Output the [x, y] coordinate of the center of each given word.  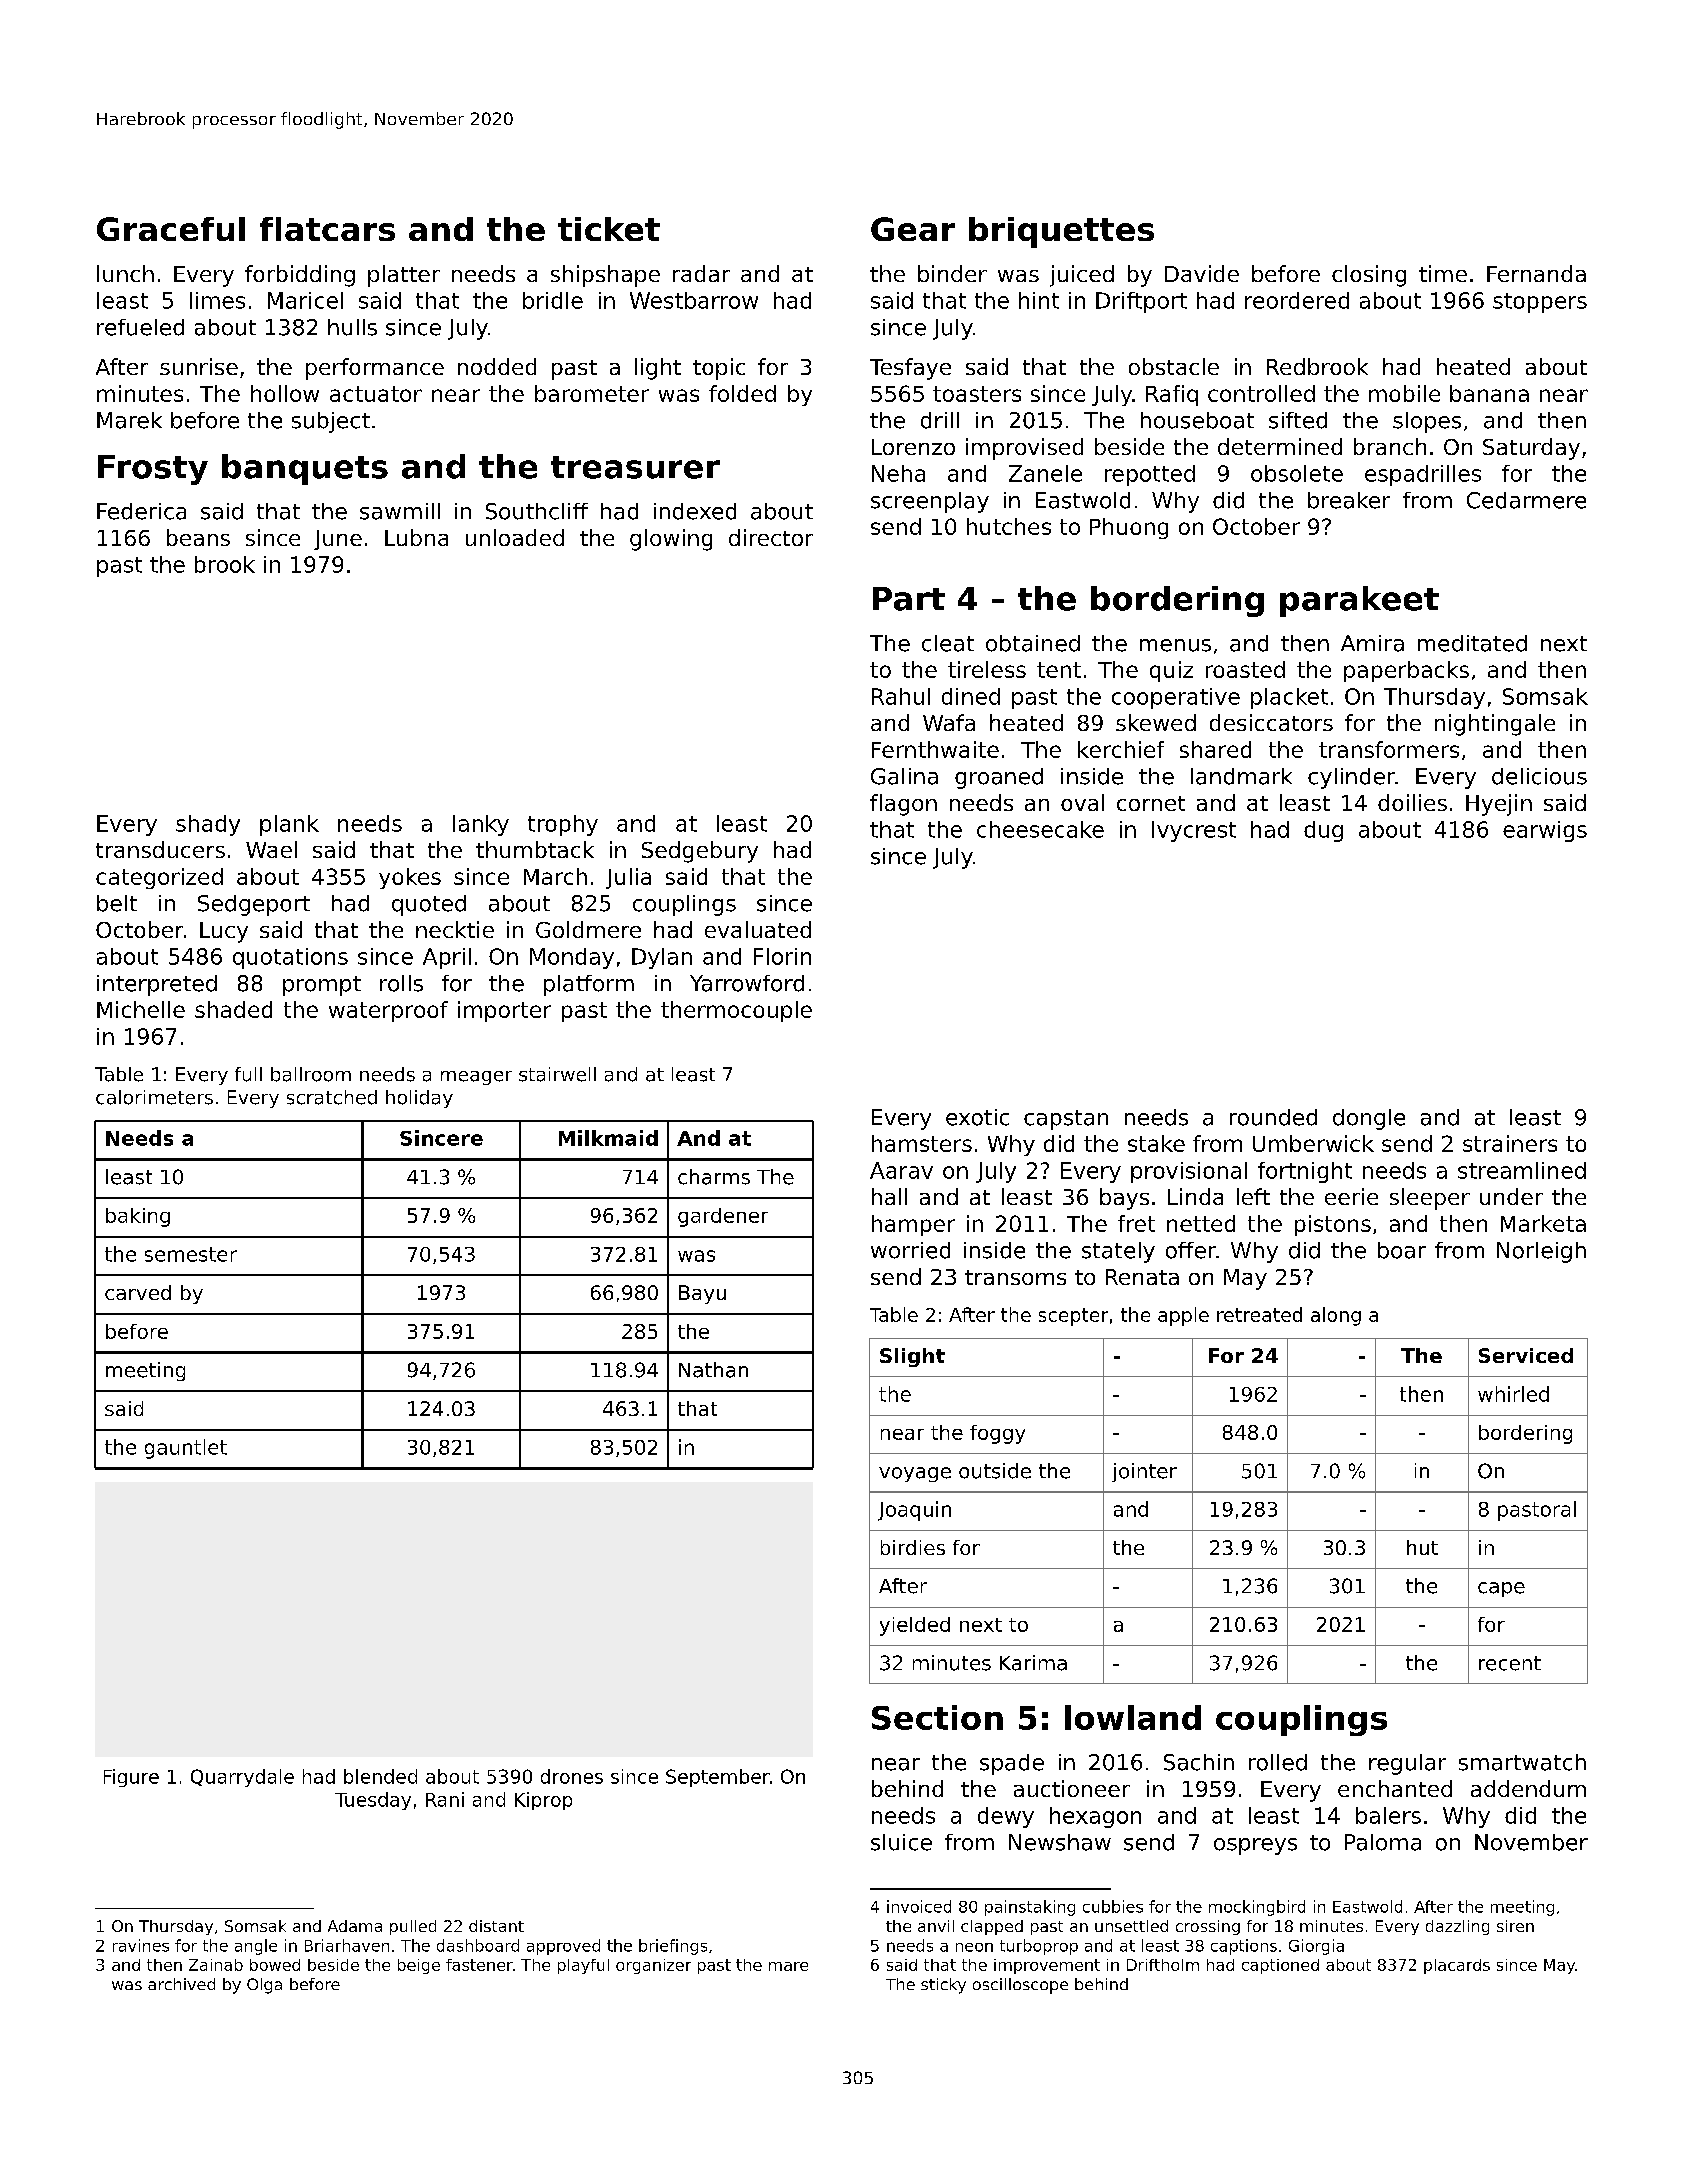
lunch [125, 273]
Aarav [901, 1170]
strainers [1510, 1143]
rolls [401, 983]
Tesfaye [910, 369]
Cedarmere [1526, 500]
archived [181, 1984]
